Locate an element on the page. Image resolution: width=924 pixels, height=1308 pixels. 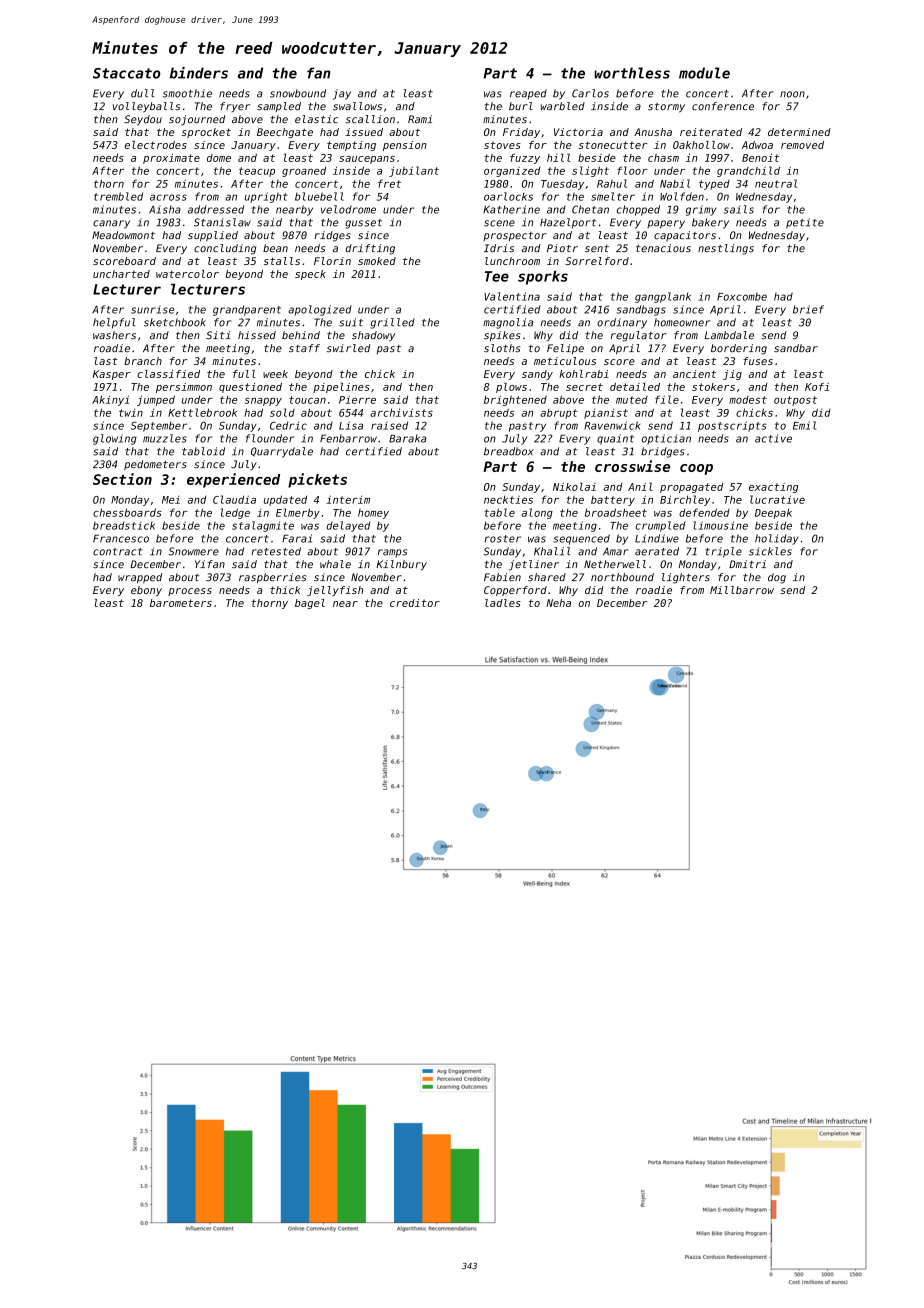
interim is located at coordinates (348, 499).
